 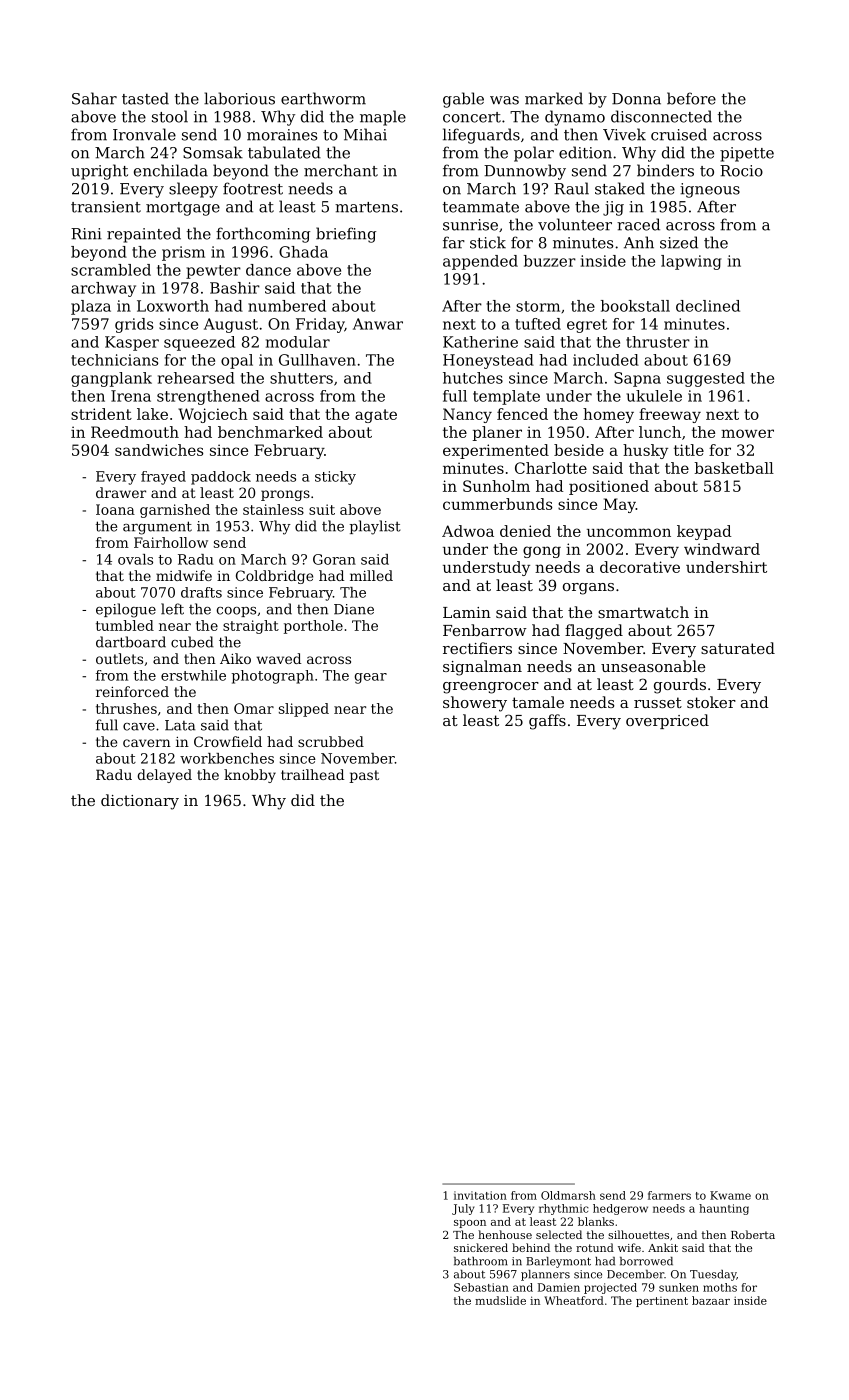 What do you see at coordinates (341, 170) in the screenshot?
I see `merchant` at bounding box center [341, 170].
